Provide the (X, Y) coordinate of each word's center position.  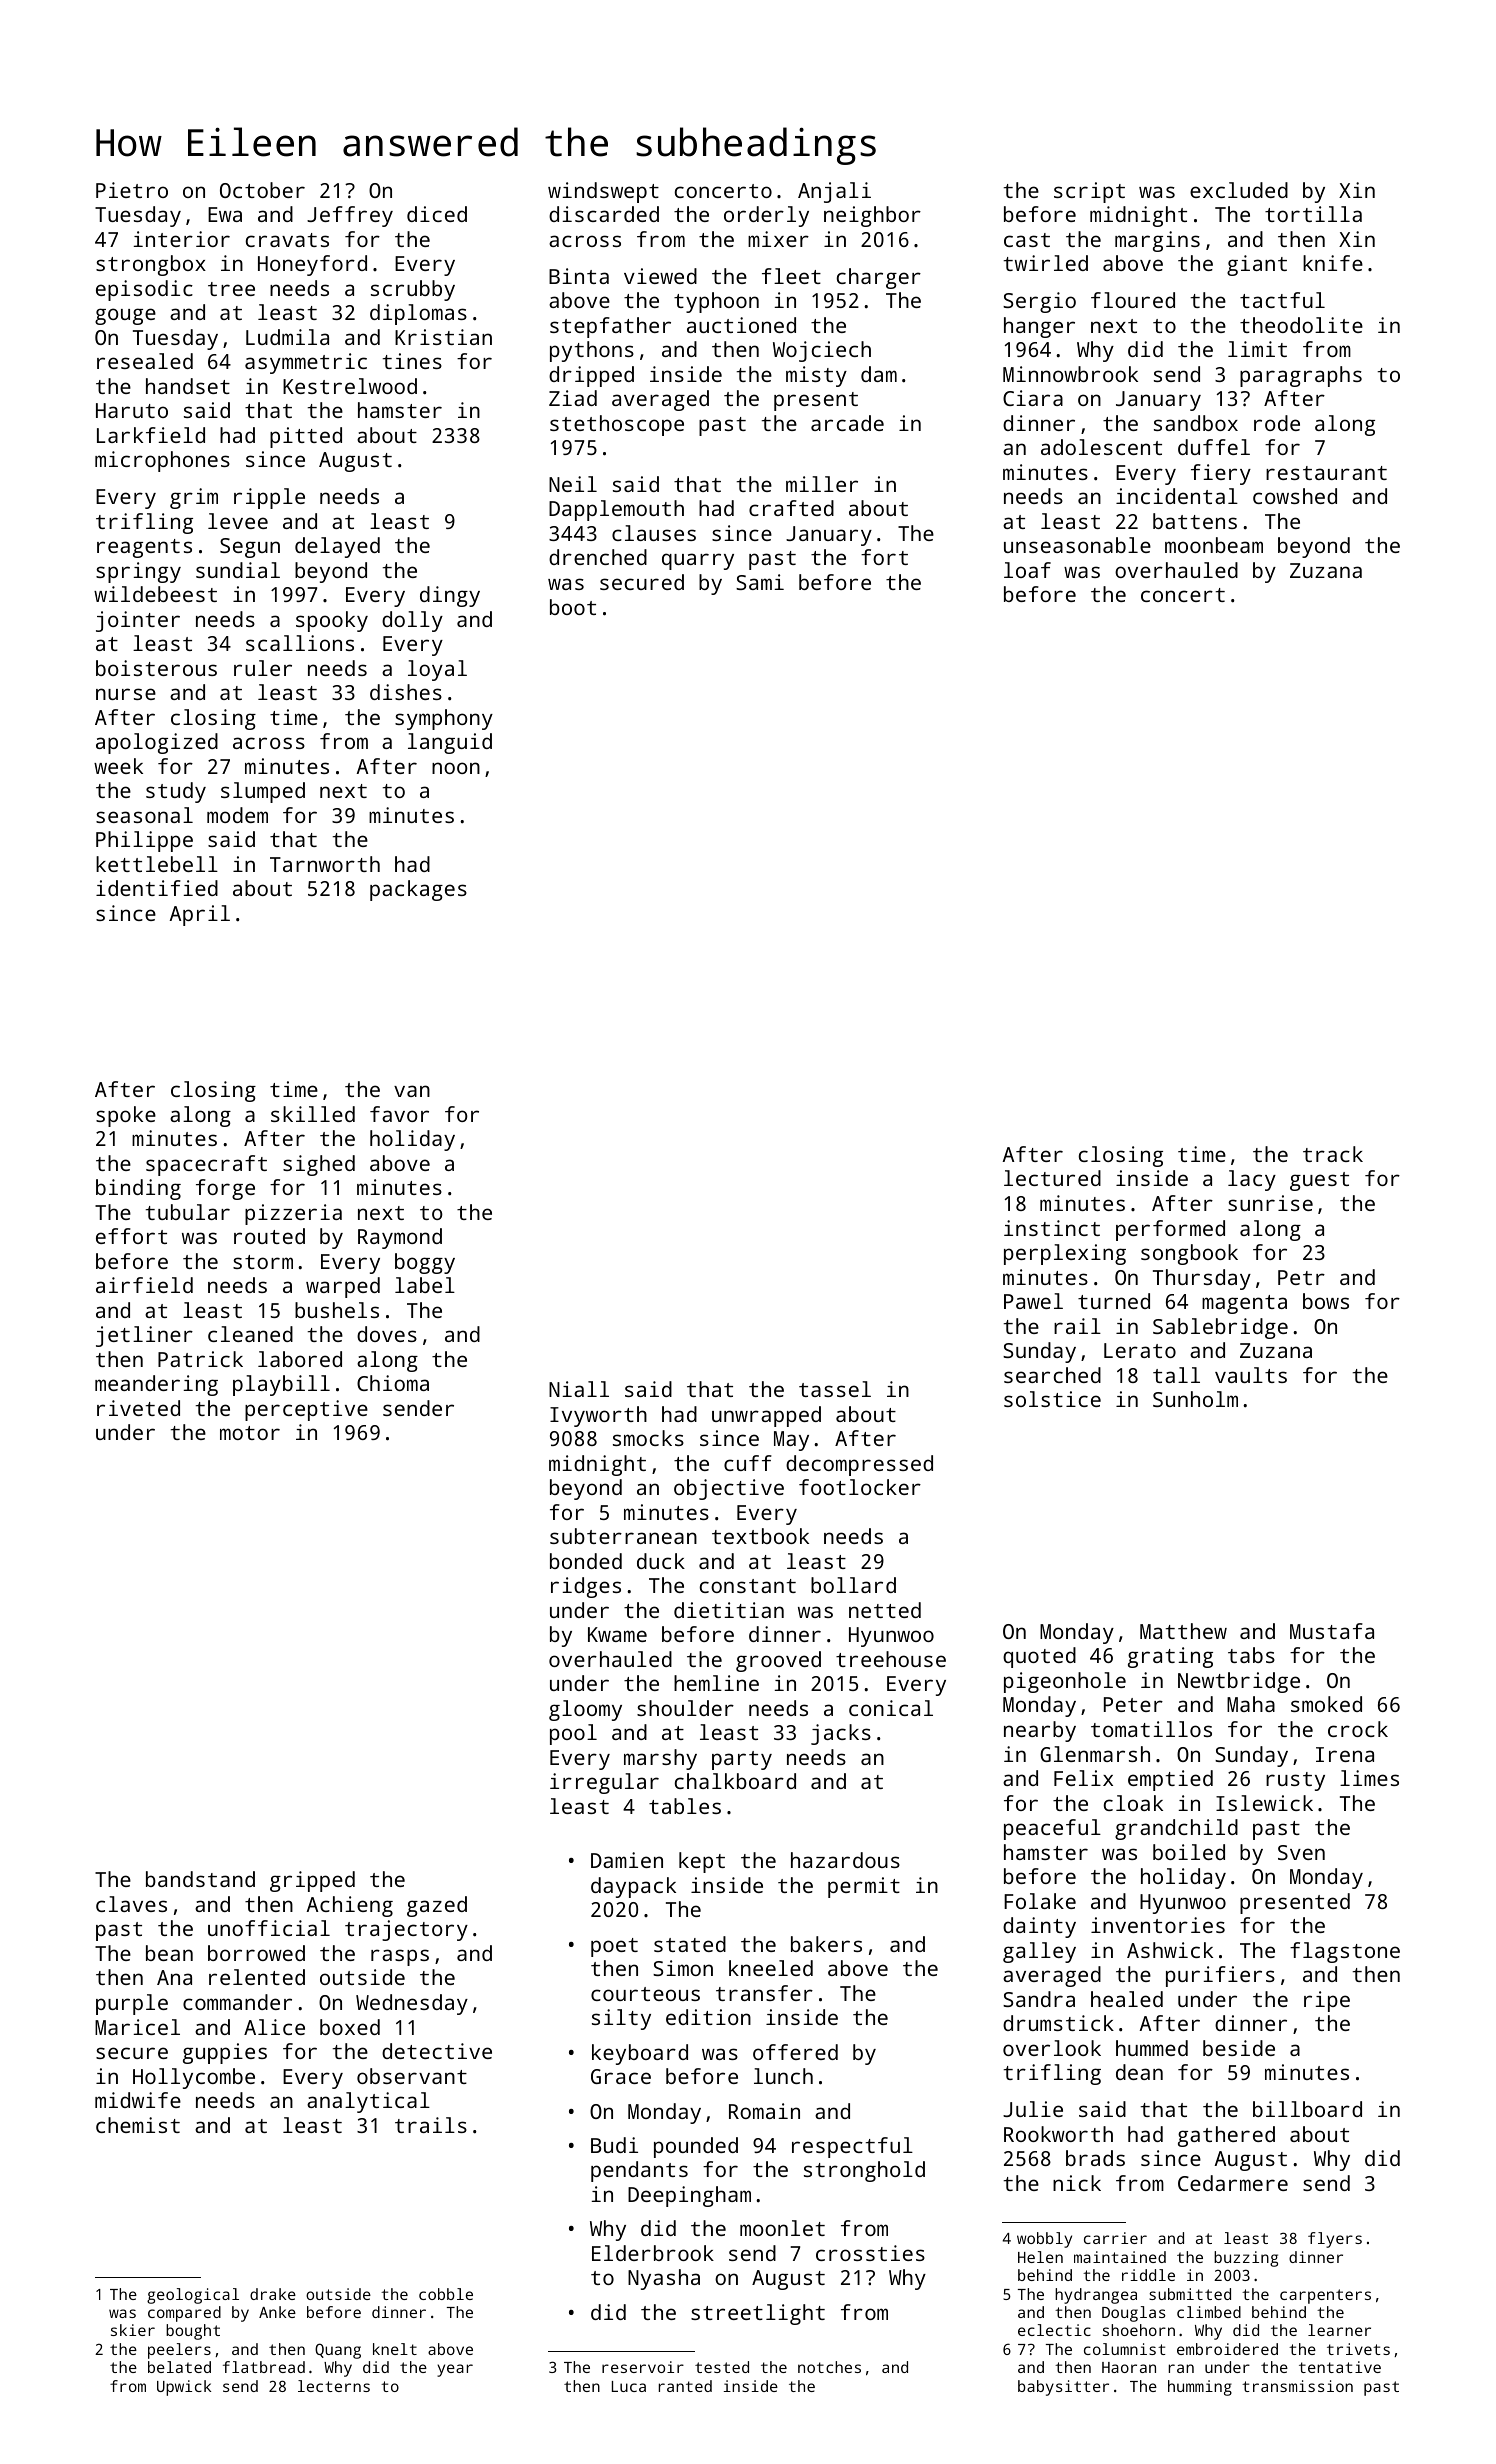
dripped (591, 376)
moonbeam (1214, 545)
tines (412, 361)
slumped (263, 792)
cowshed (1295, 496)
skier (133, 2330)
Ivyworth (598, 1416)
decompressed (859, 1465)
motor (250, 1433)
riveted (138, 1408)
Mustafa (1332, 1631)
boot (573, 607)
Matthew (1183, 1631)
